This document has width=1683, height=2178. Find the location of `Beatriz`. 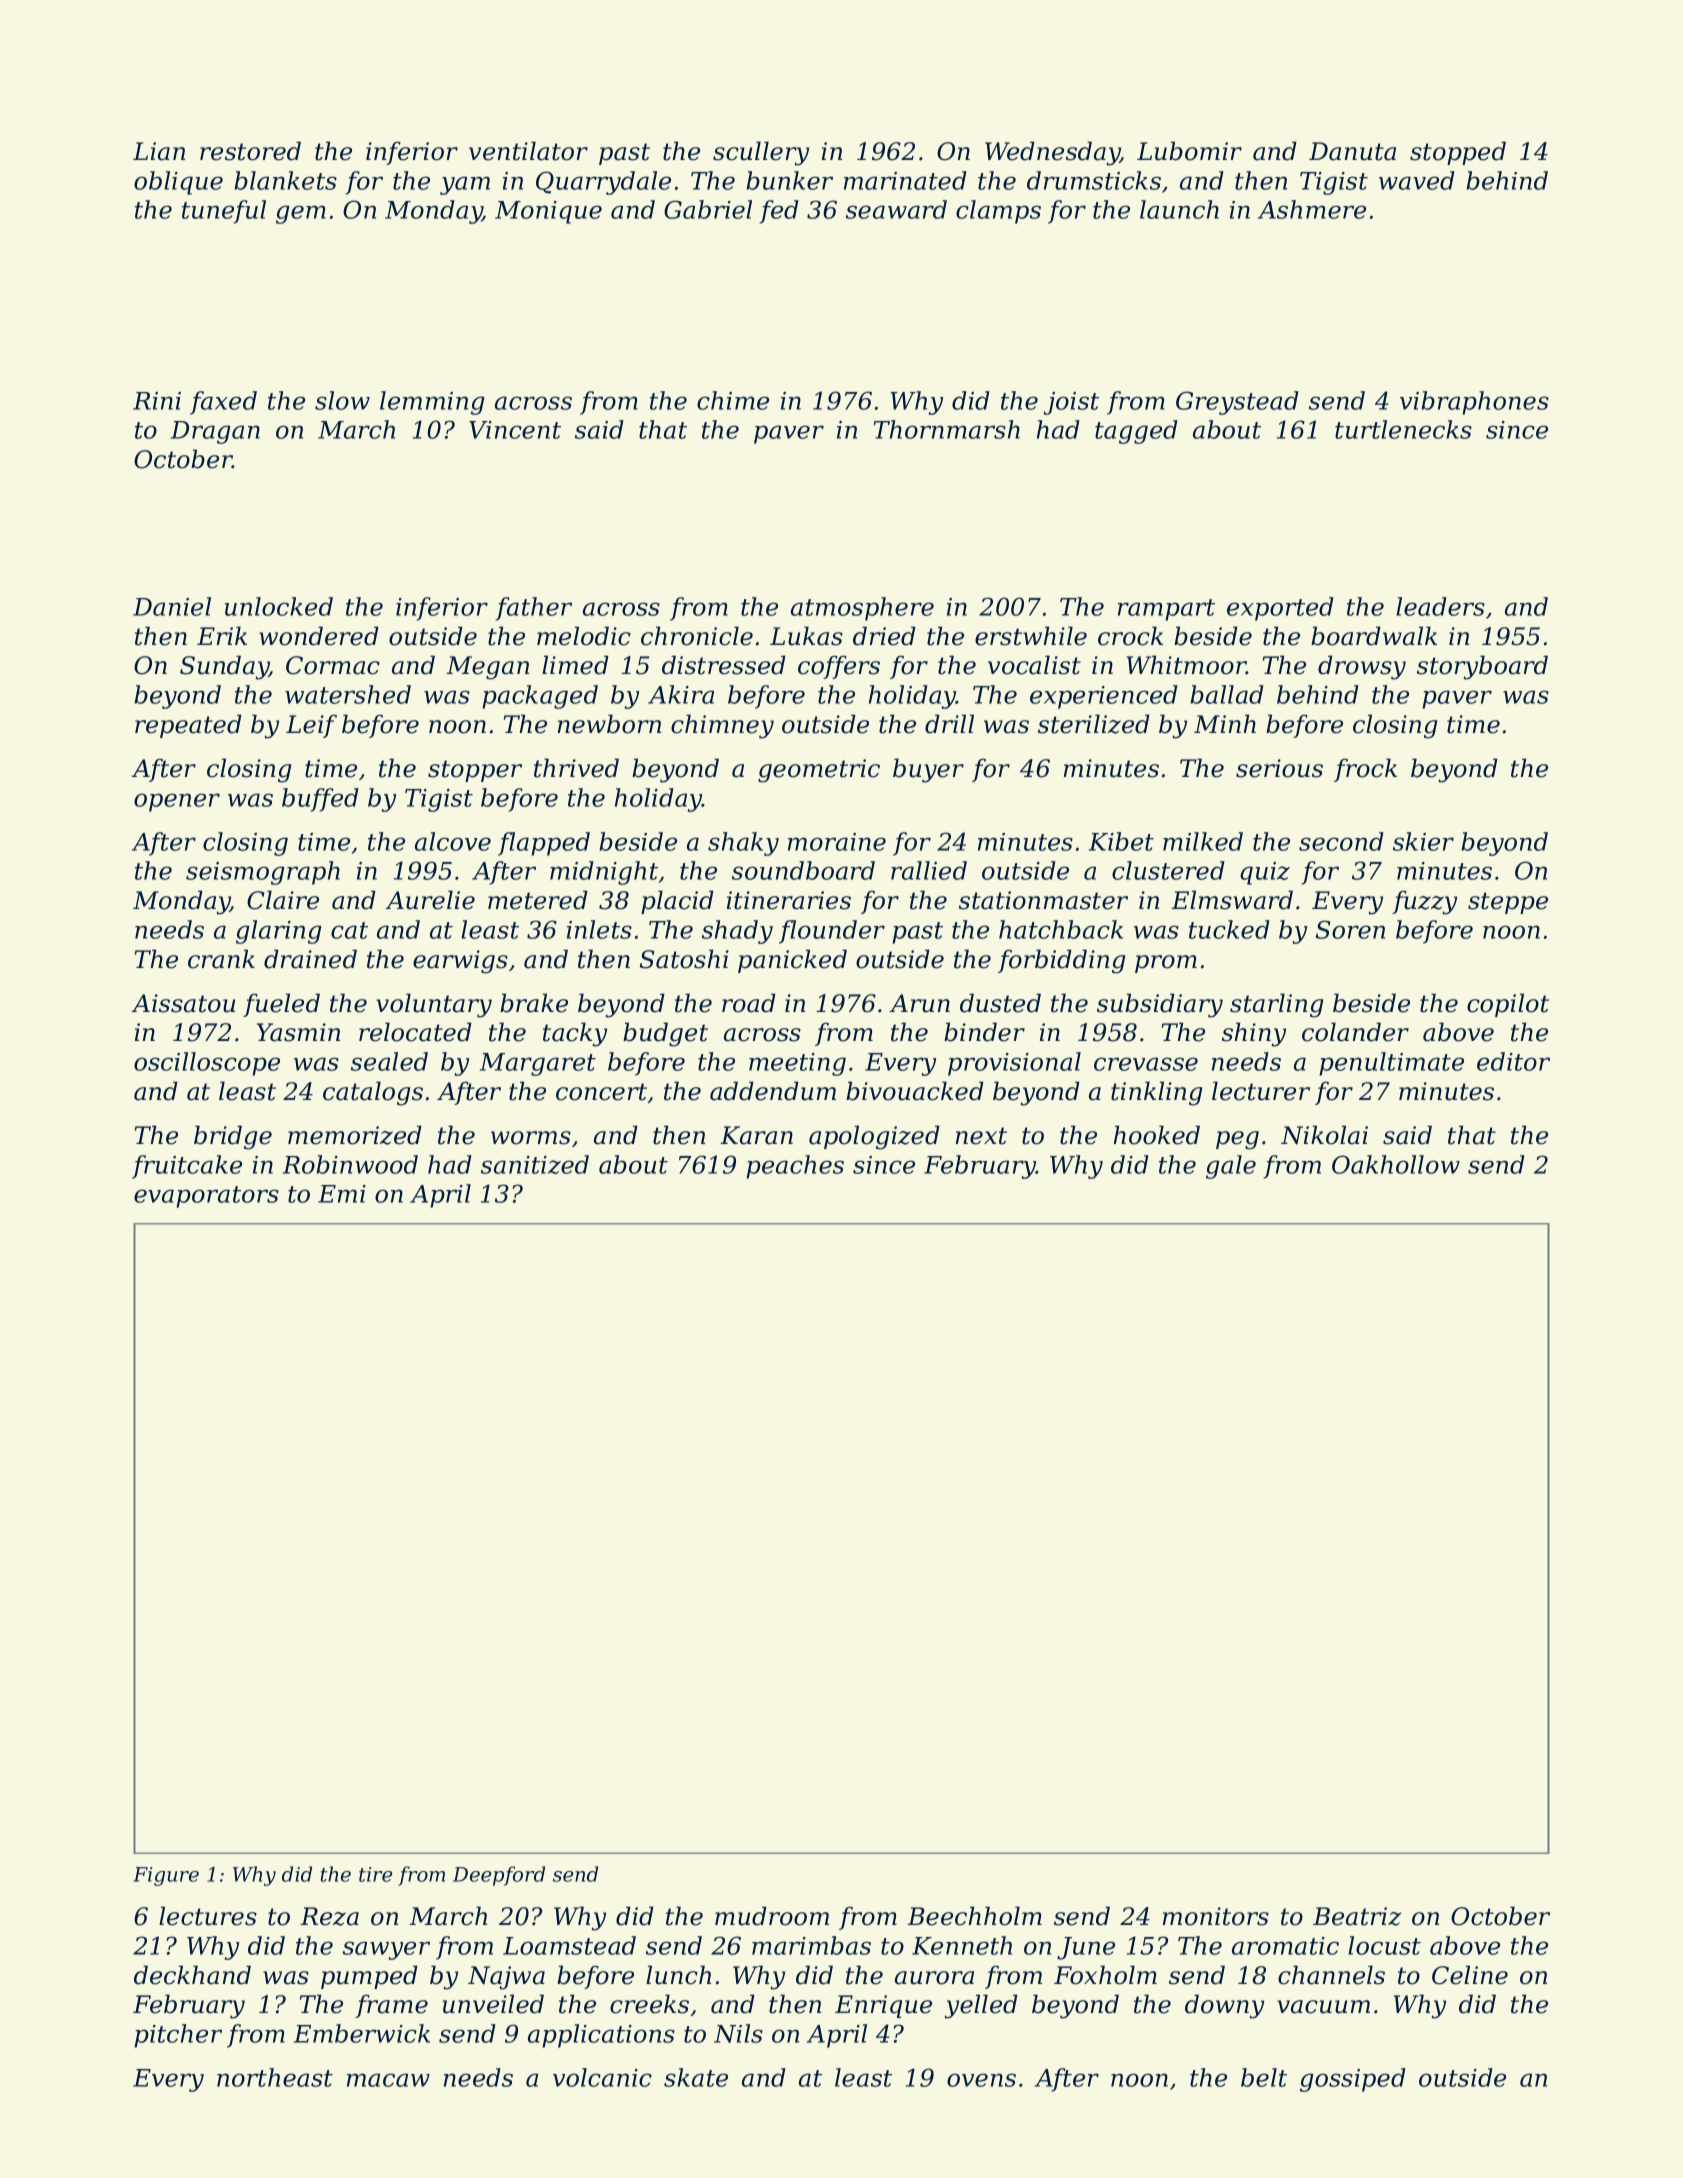

Beatriz is located at coordinates (1357, 1916).
